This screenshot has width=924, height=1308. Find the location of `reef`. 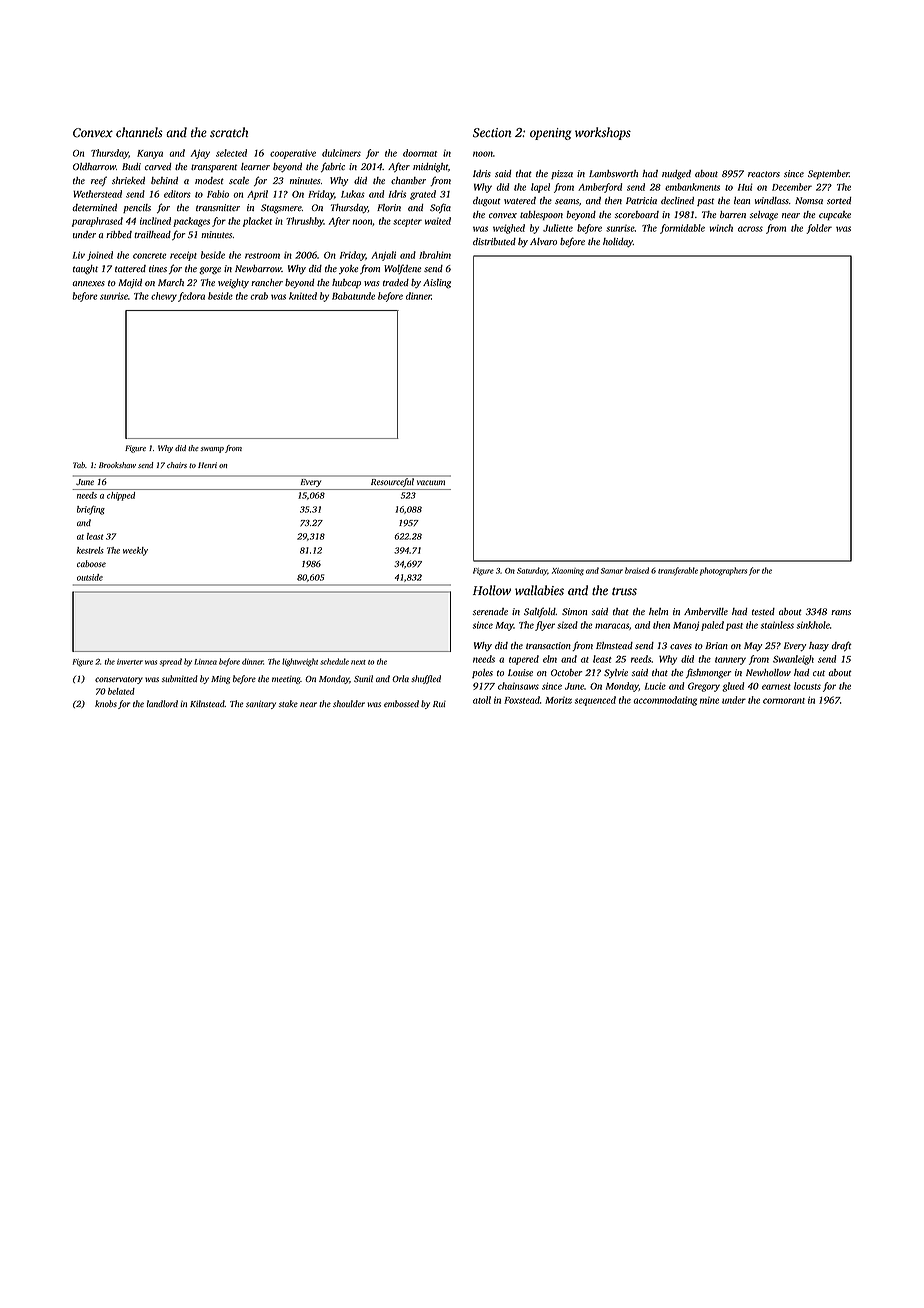

reef is located at coordinates (99, 181).
